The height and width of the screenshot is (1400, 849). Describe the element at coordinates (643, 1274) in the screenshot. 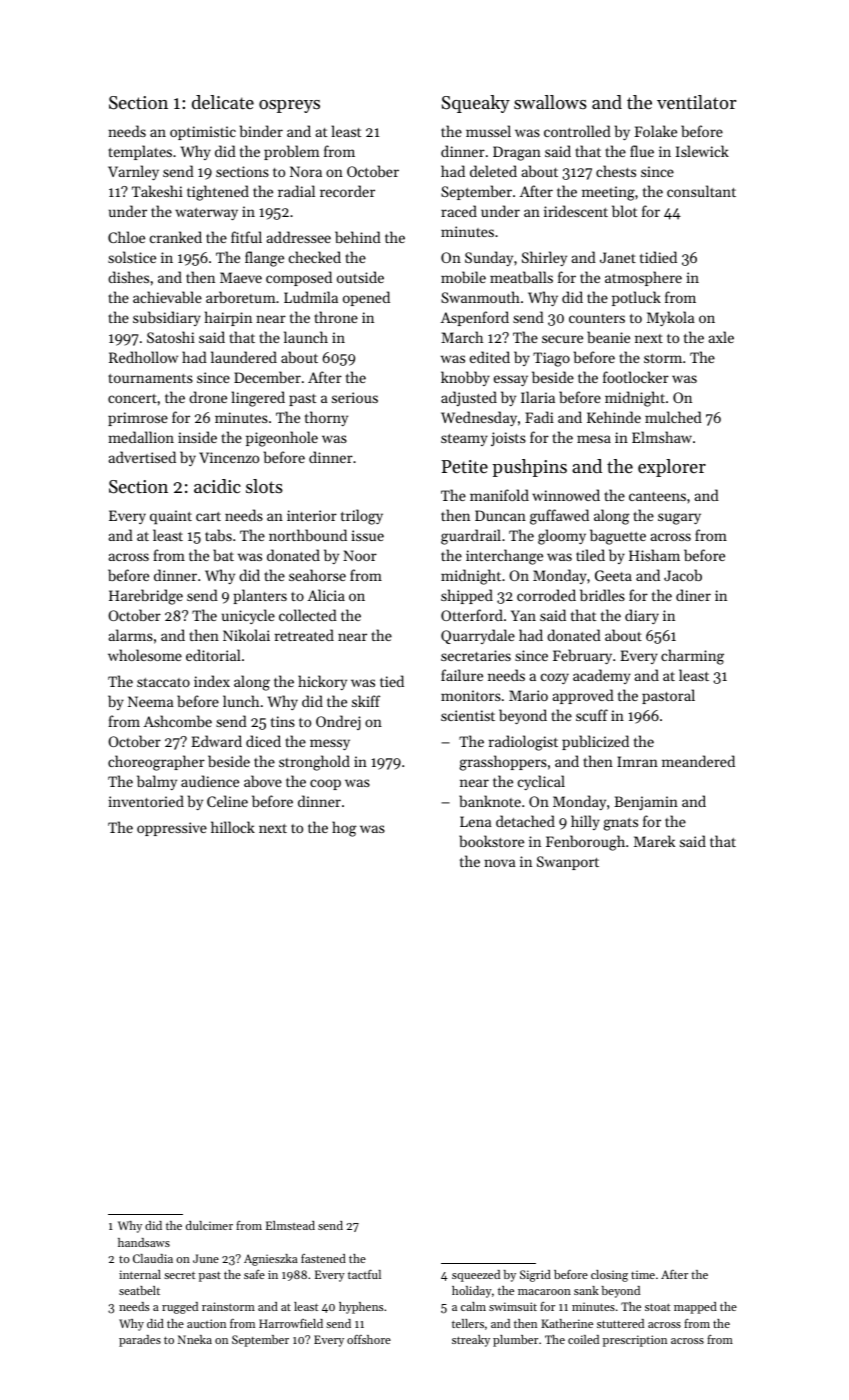

I see `time` at that location.
